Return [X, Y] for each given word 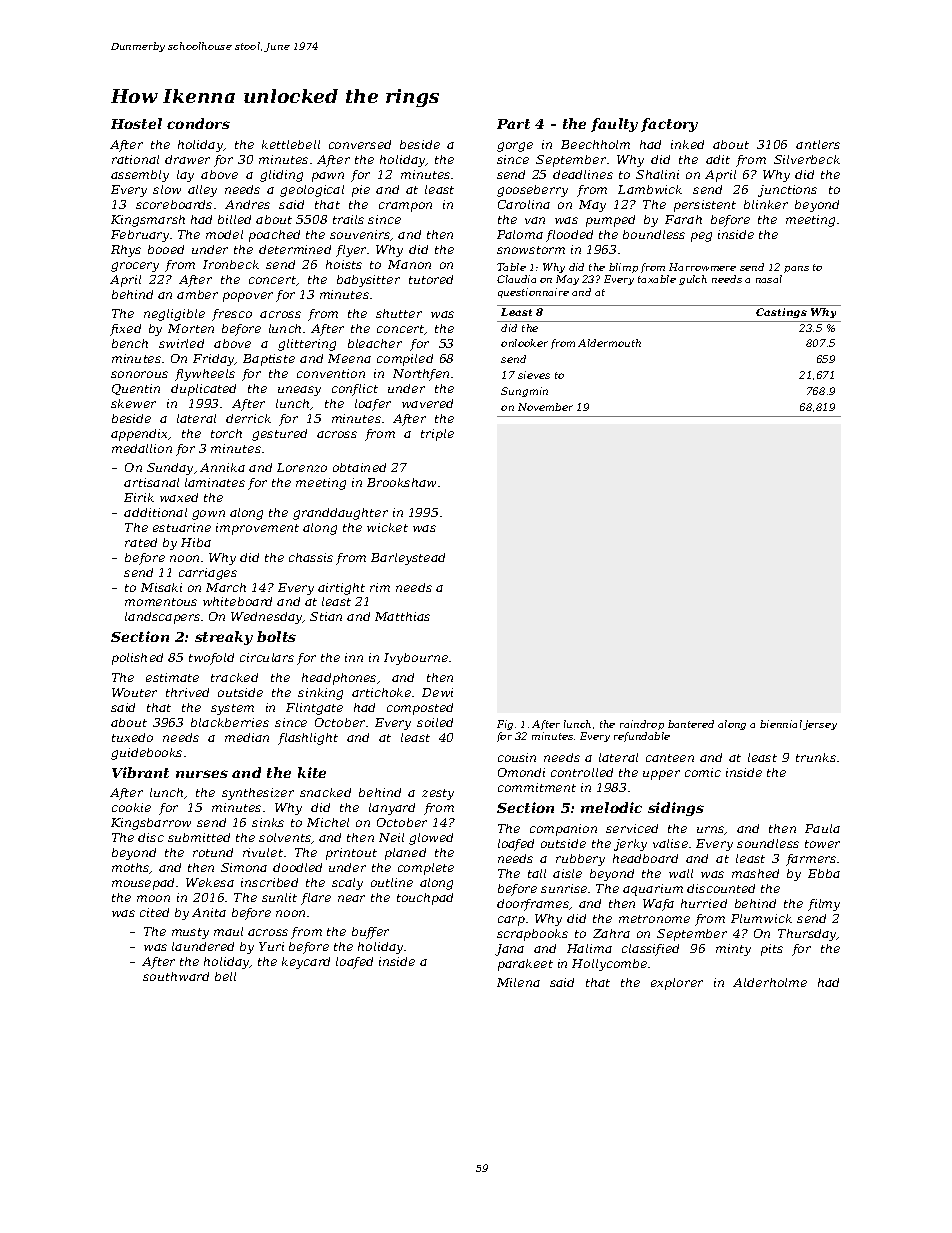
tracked [234, 677]
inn [354, 657]
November [545, 407]
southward [176, 976]
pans [796, 269]
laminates [215, 482]
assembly [140, 176]
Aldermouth [609, 343]
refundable [642, 737]
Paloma [520, 234]
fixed [125, 330]
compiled [405, 360]
